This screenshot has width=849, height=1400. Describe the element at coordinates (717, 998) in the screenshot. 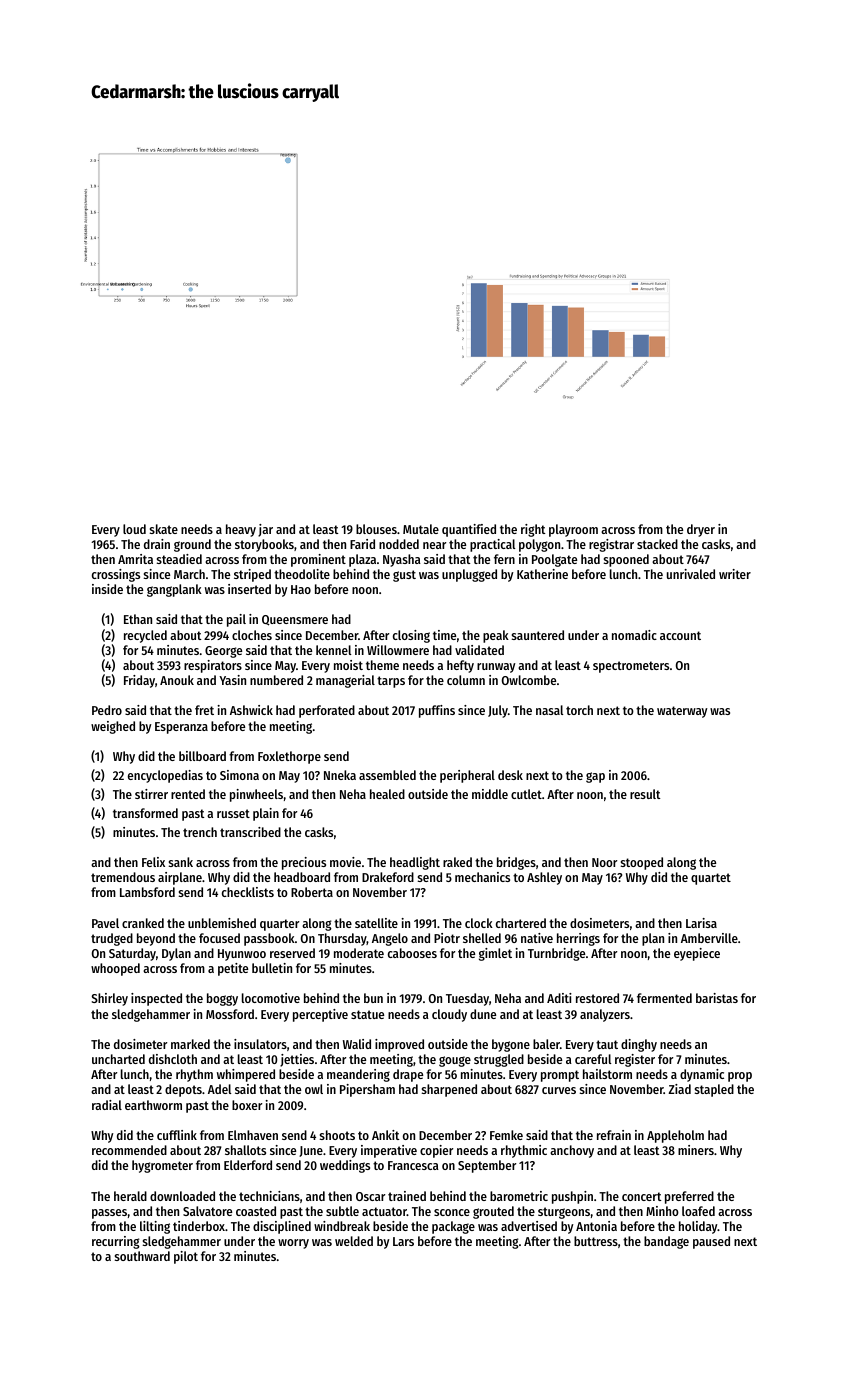

I see `baristas` at that location.
